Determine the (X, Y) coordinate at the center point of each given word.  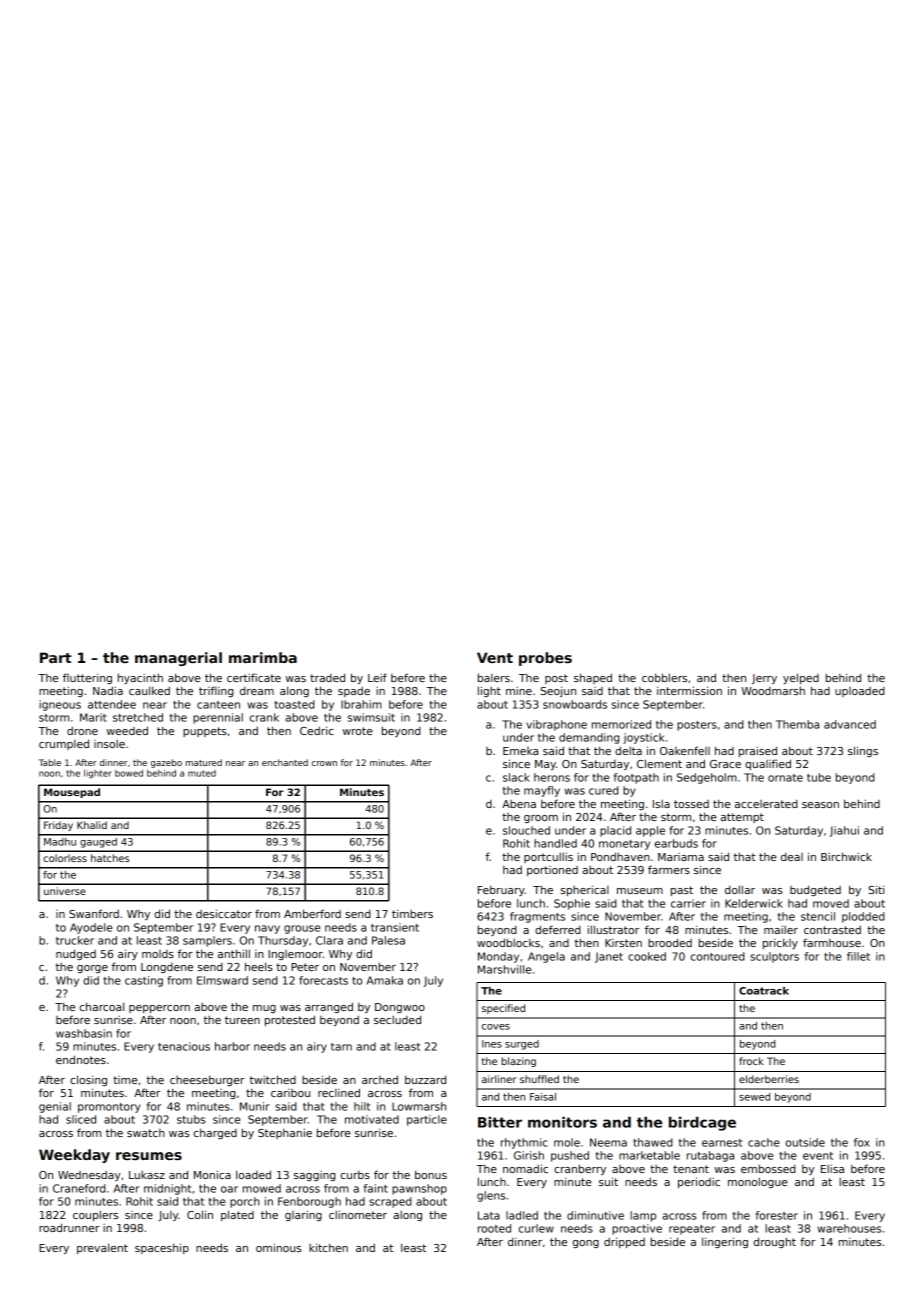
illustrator (613, 929)
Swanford (94, 913)
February (501, 890)
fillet (858, 956)
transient (395, 927)
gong (586, 1244)
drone (82, 730)
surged (522, 1045)
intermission (689, 690)
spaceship (162, 1248)
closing (88, 1080)
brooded (670, 942)
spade (354, 691)
